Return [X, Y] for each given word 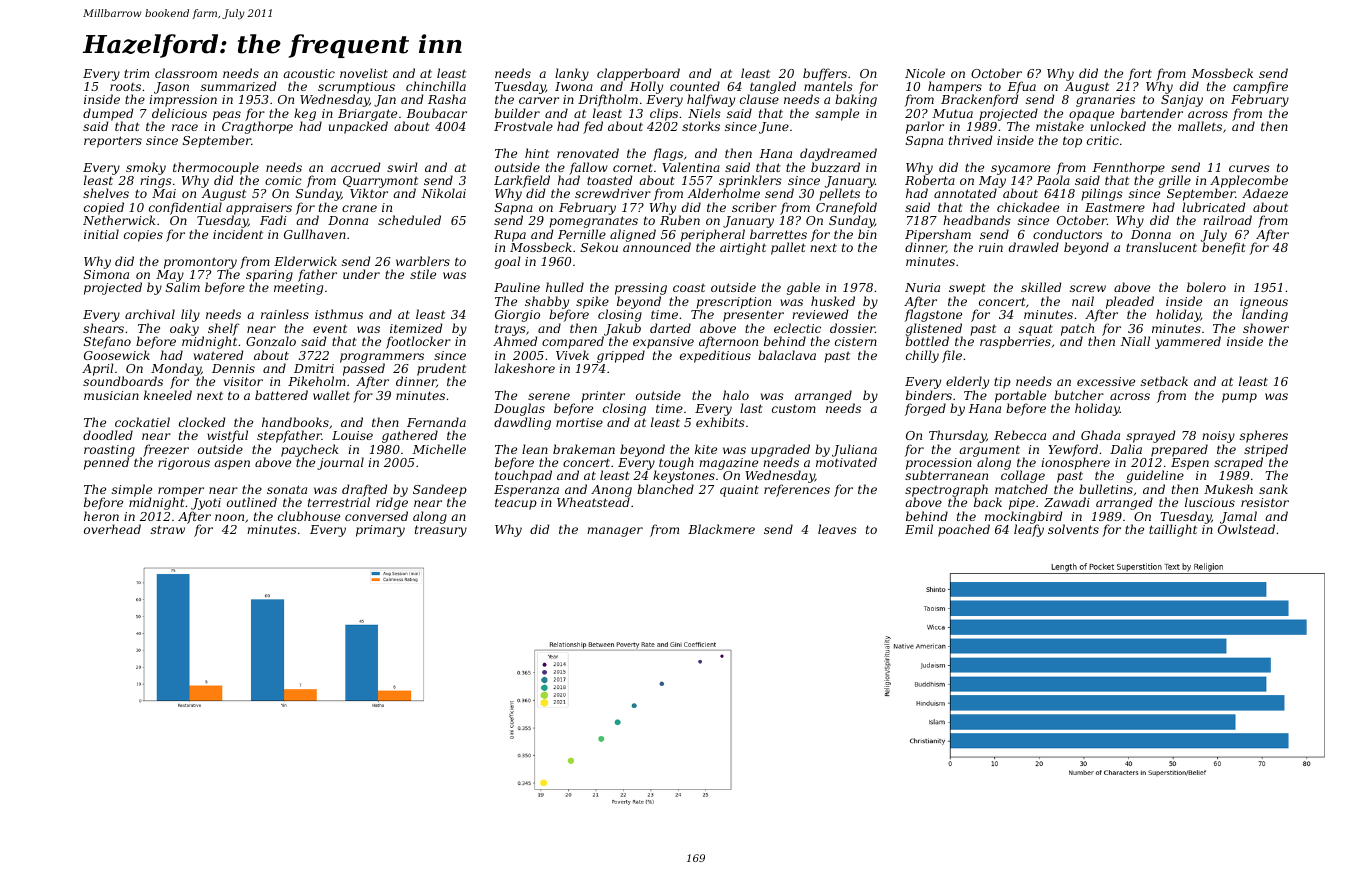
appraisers [259, 209]
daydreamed [838, 154]
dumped [108, 115]
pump [1239, 398]
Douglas [519, 409]
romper [181, 492]
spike [592, 303]
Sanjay [1182, 101]
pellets [839, 195]
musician [111, 395]
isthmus [339, 314]
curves [1249, 168]
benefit [1224, 249]
